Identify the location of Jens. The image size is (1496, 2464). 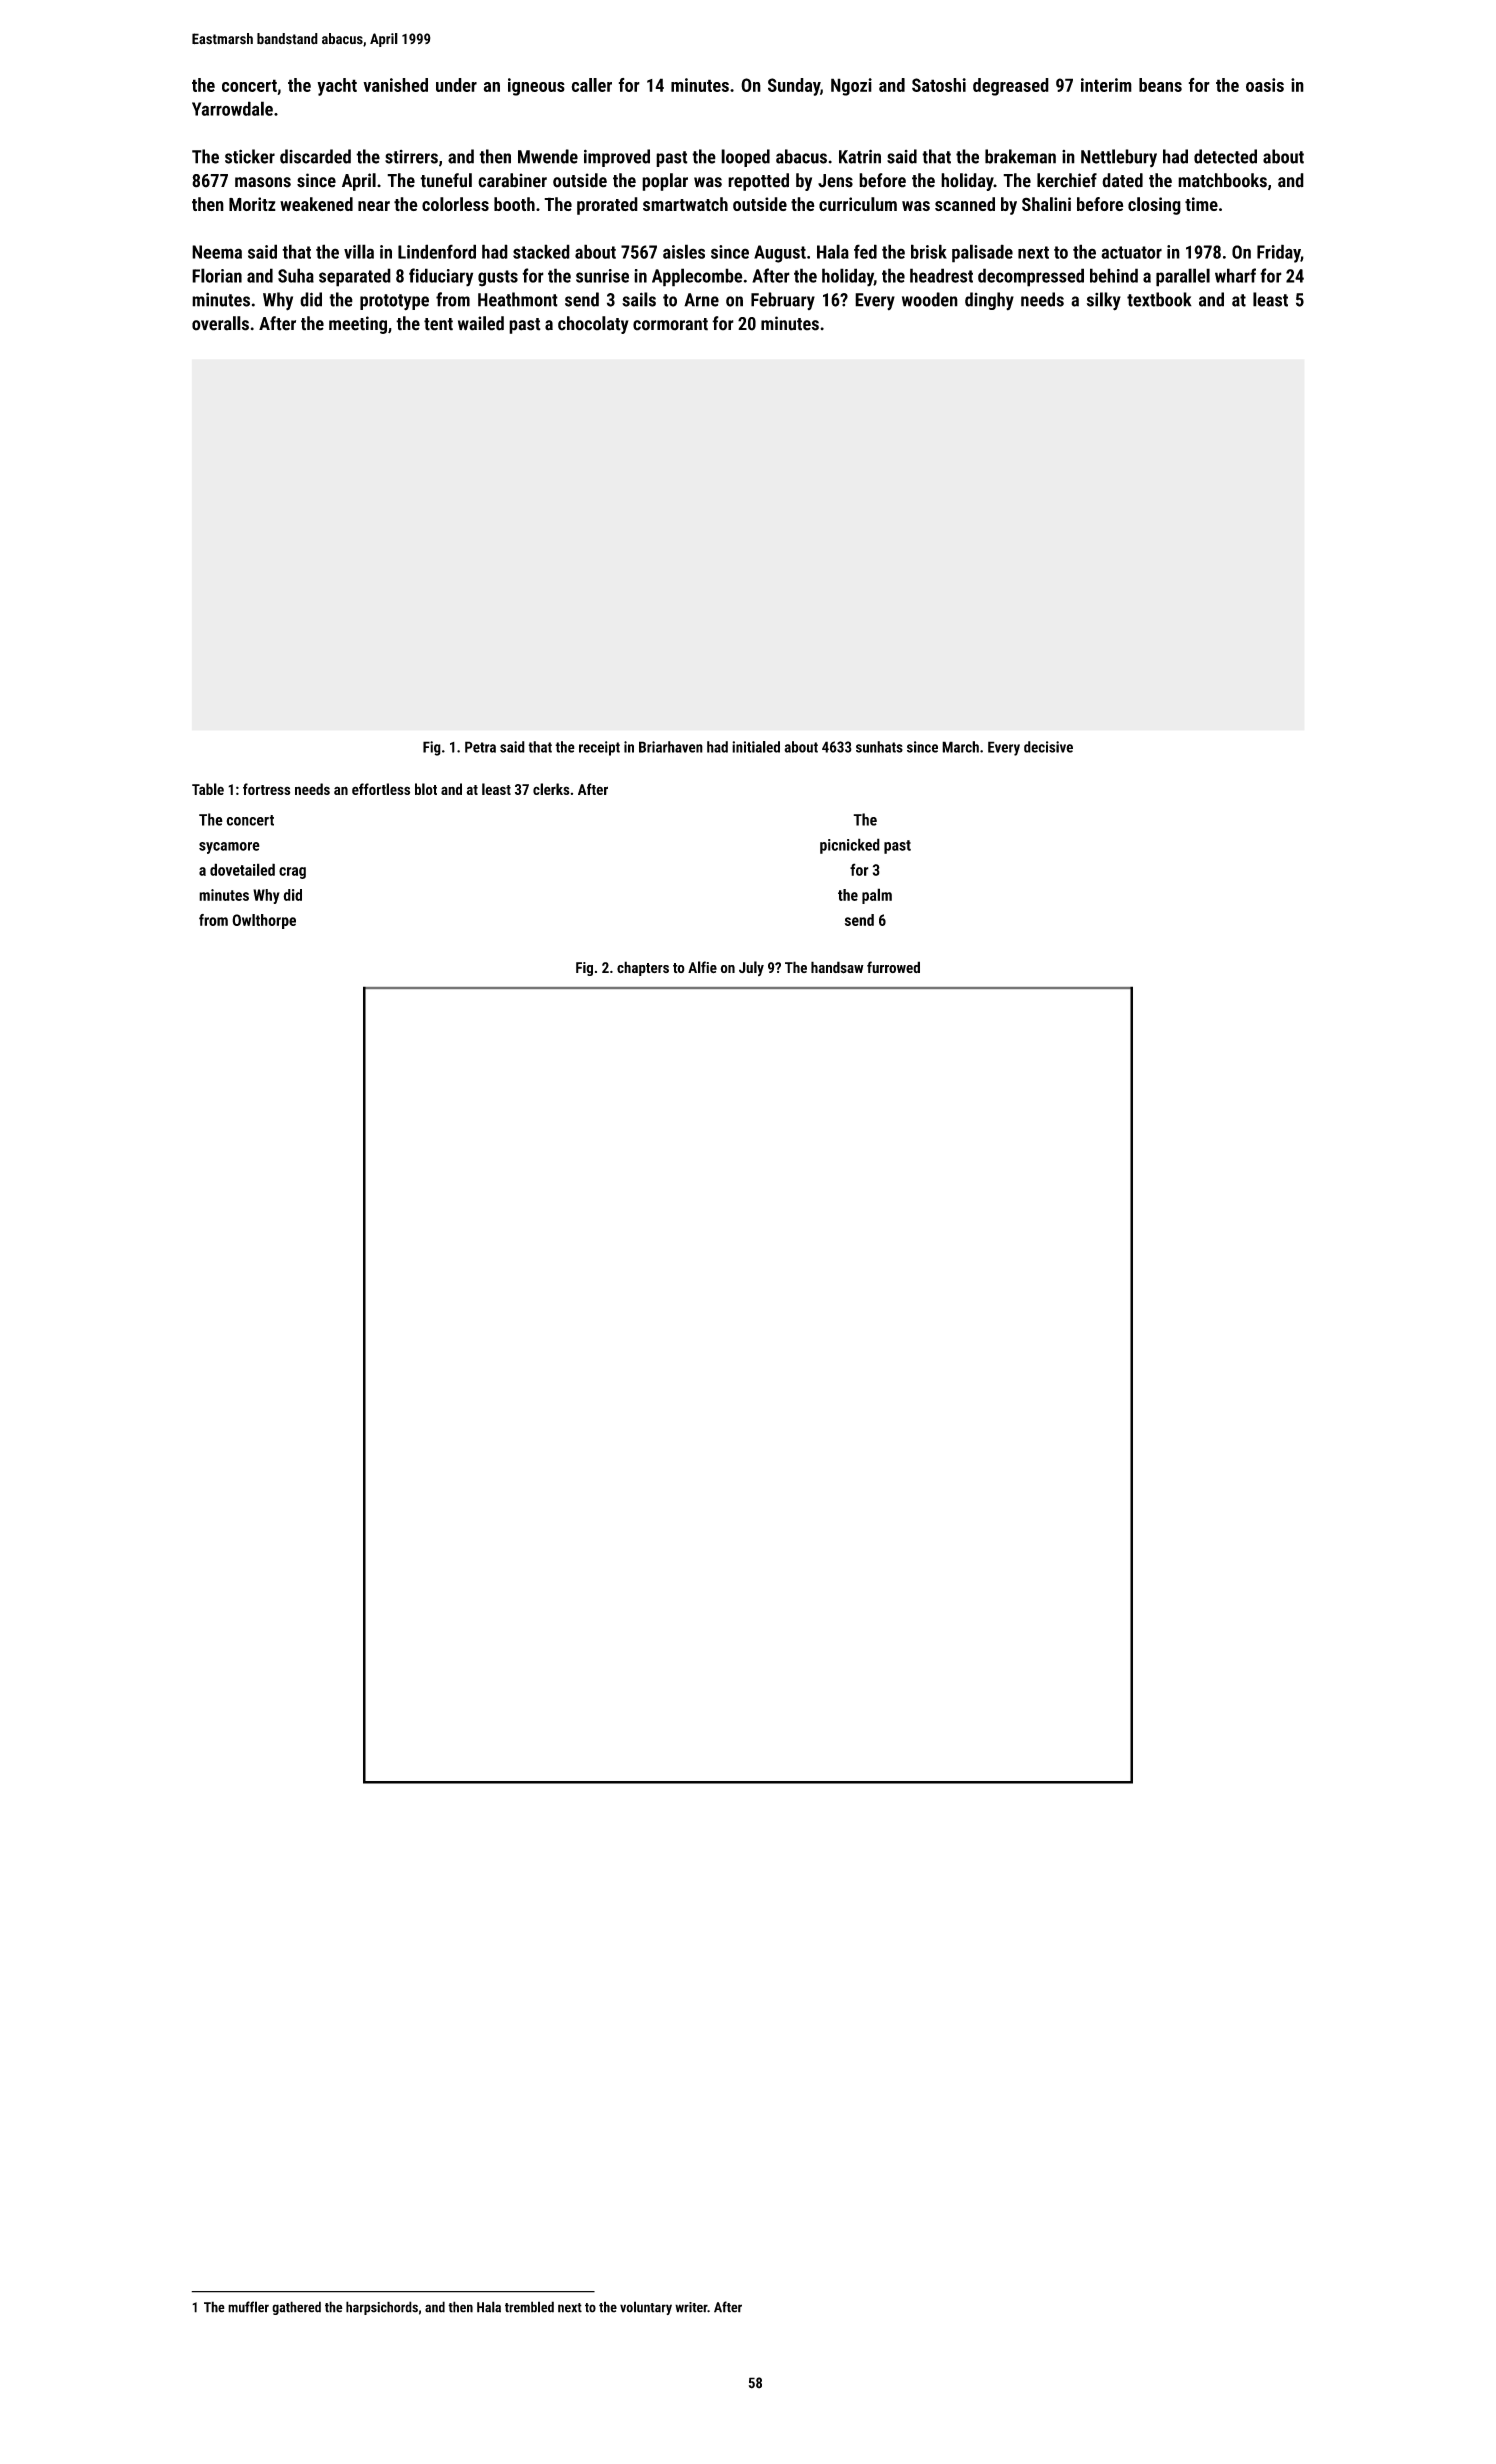
(835, 181).
